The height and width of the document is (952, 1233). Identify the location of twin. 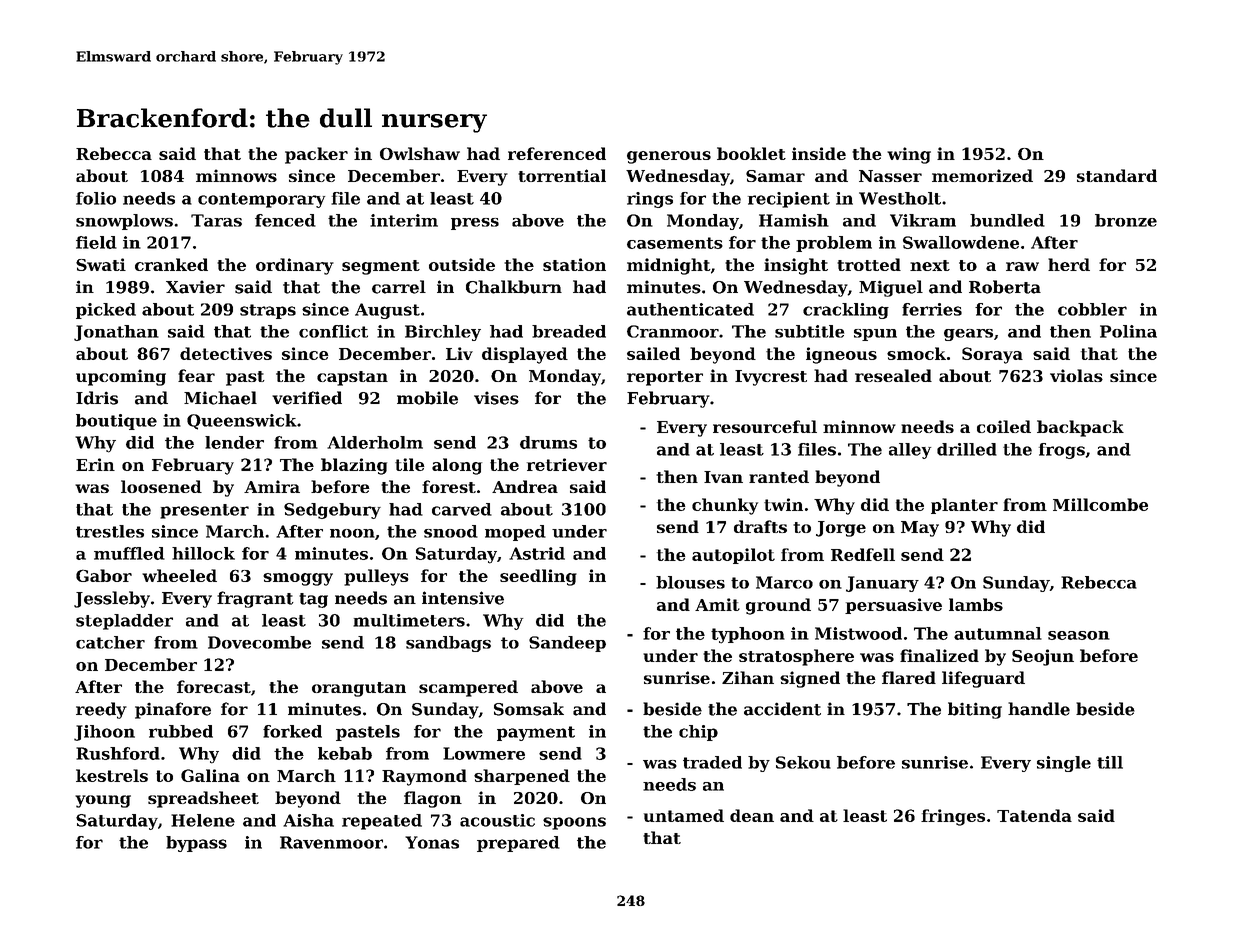
(783, 504).
